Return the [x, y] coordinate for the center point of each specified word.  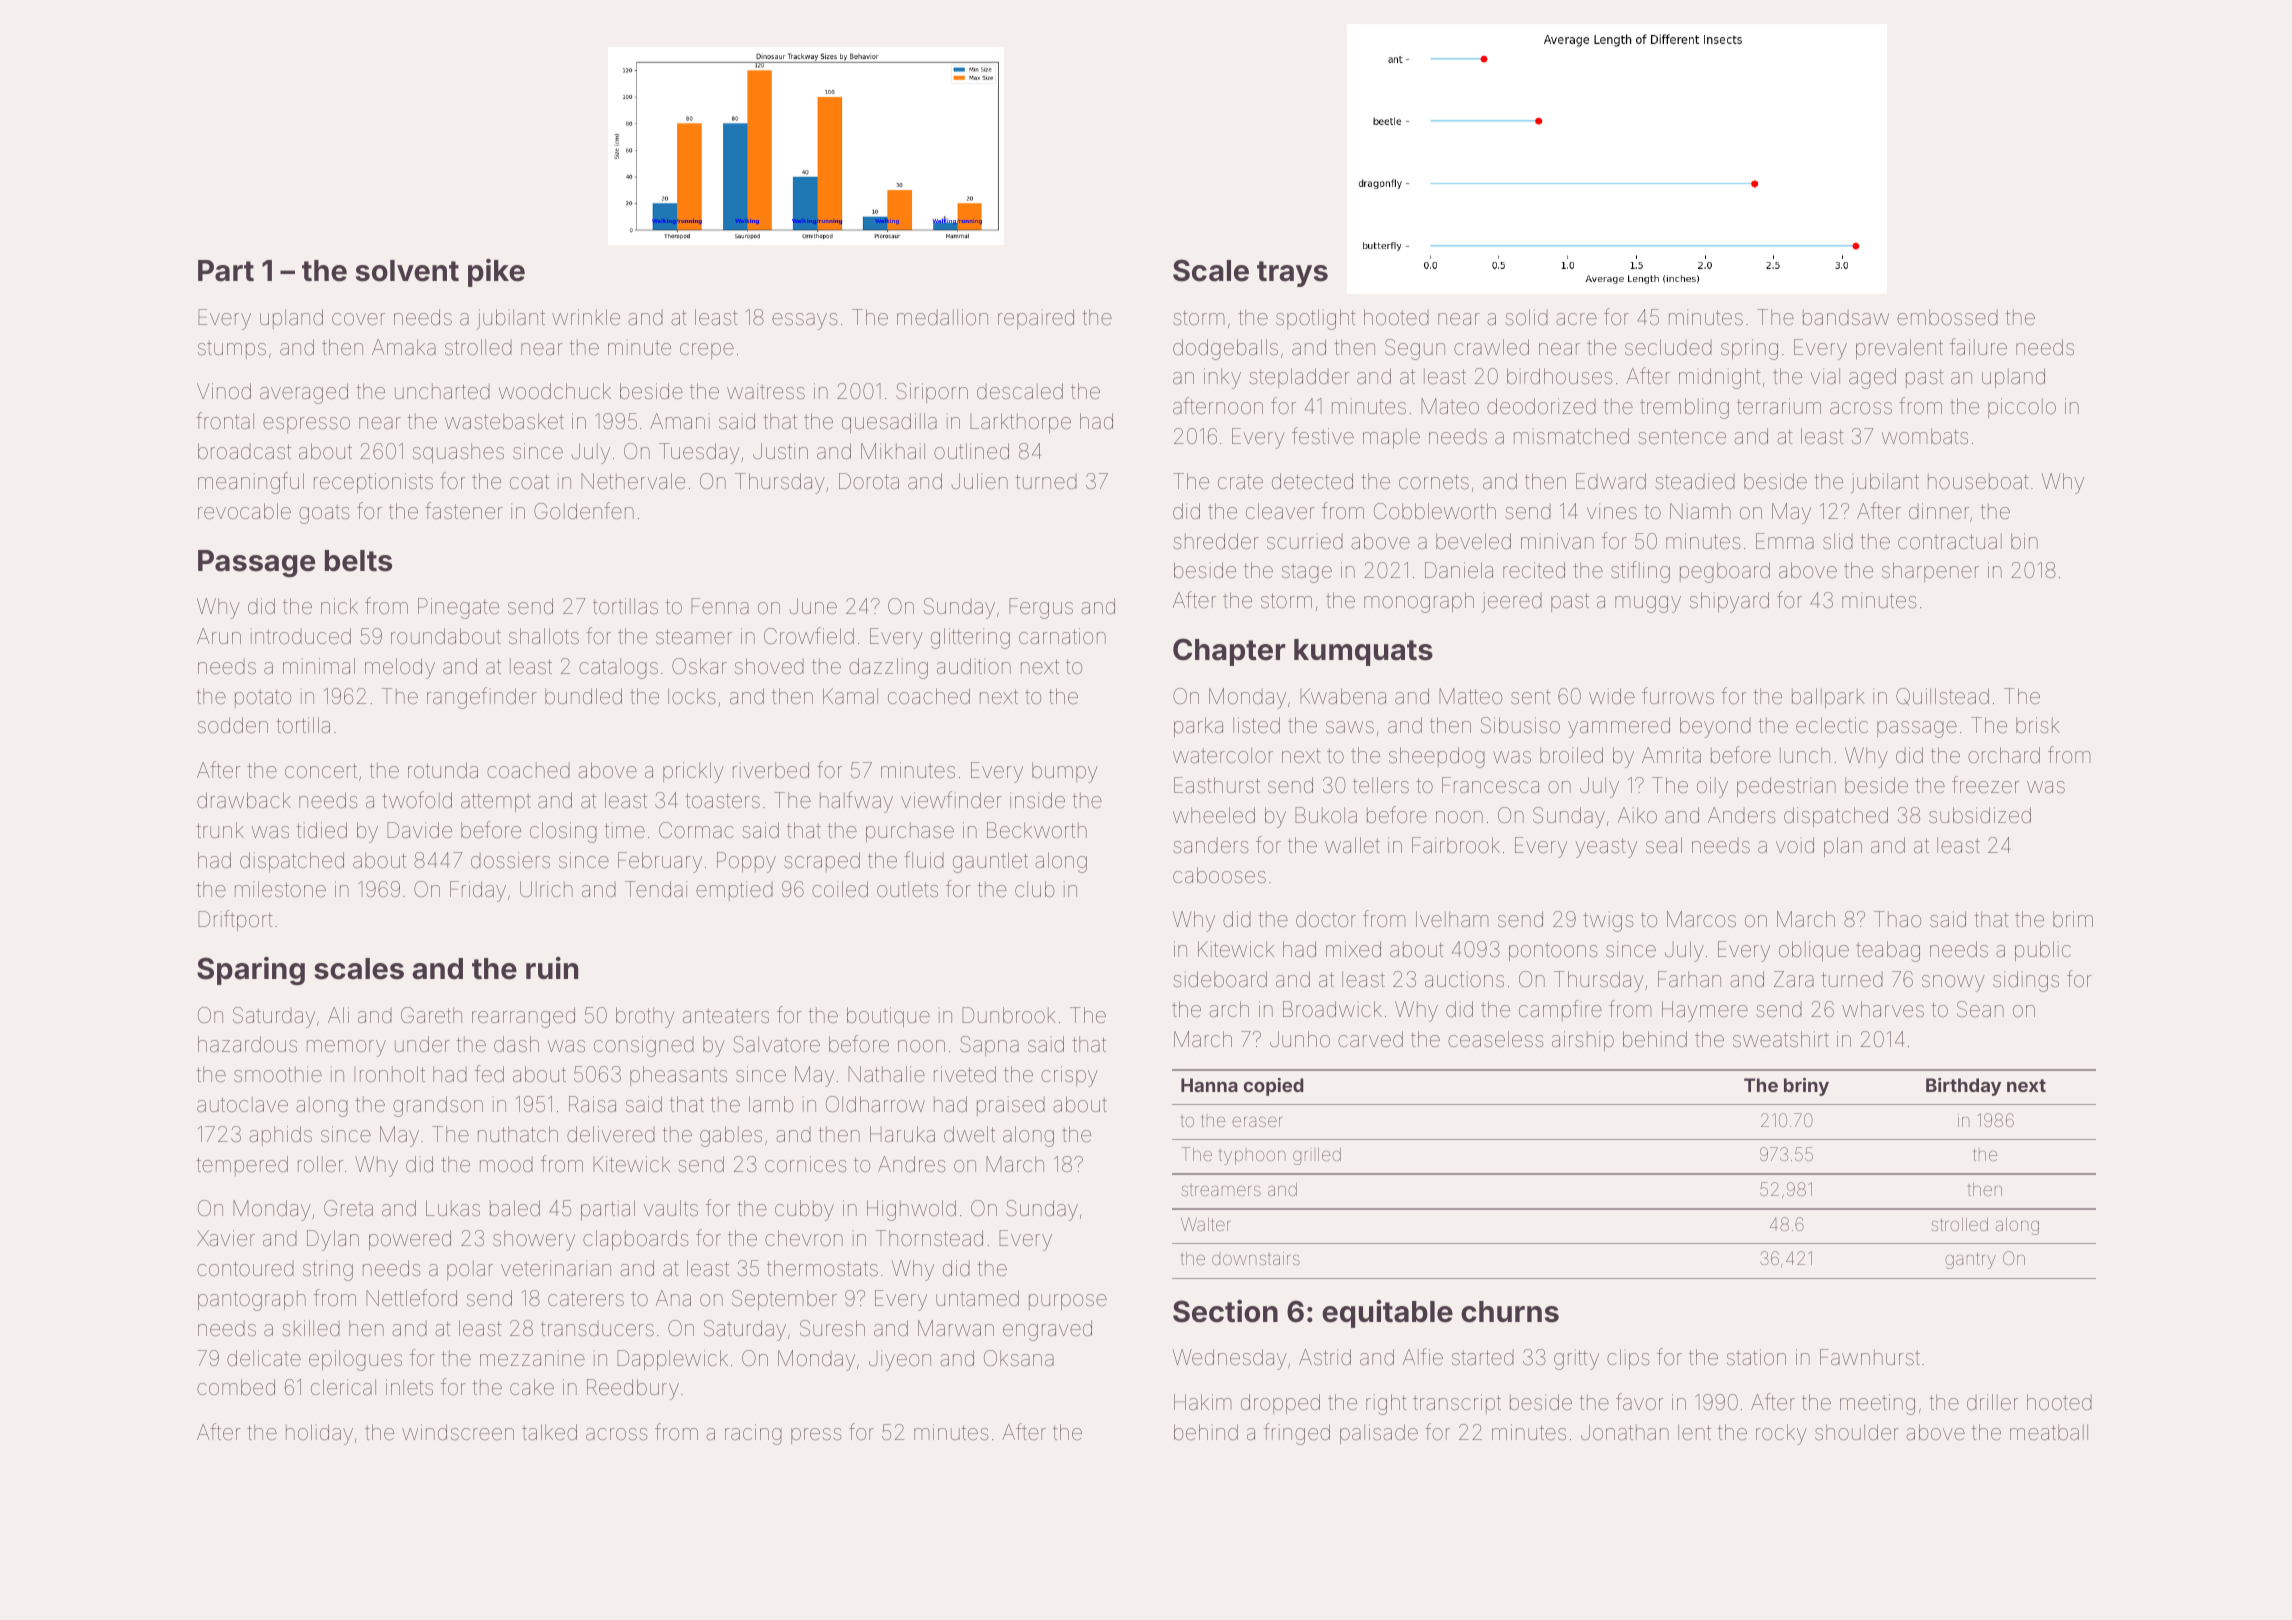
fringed [1297, 1434]
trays [1292, 274]
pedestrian [1786, 787]
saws [1350, 727]
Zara [1794, 979]
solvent [407, 271]
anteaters [726, 1016]
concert [321, 770]
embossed [1947, 317]
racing [753, 1434]
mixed [1353, 949]
